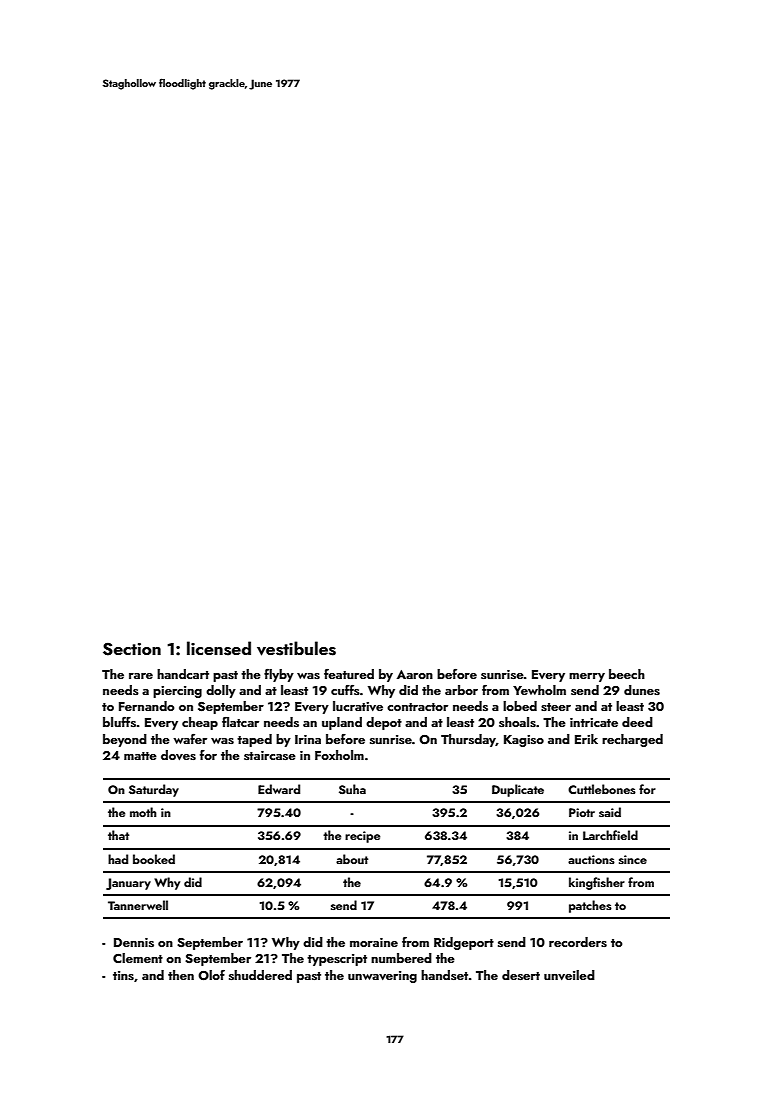 The height and width of the screenshot is (1096, 772). I want to click on Aaron, so click(415, 674).
